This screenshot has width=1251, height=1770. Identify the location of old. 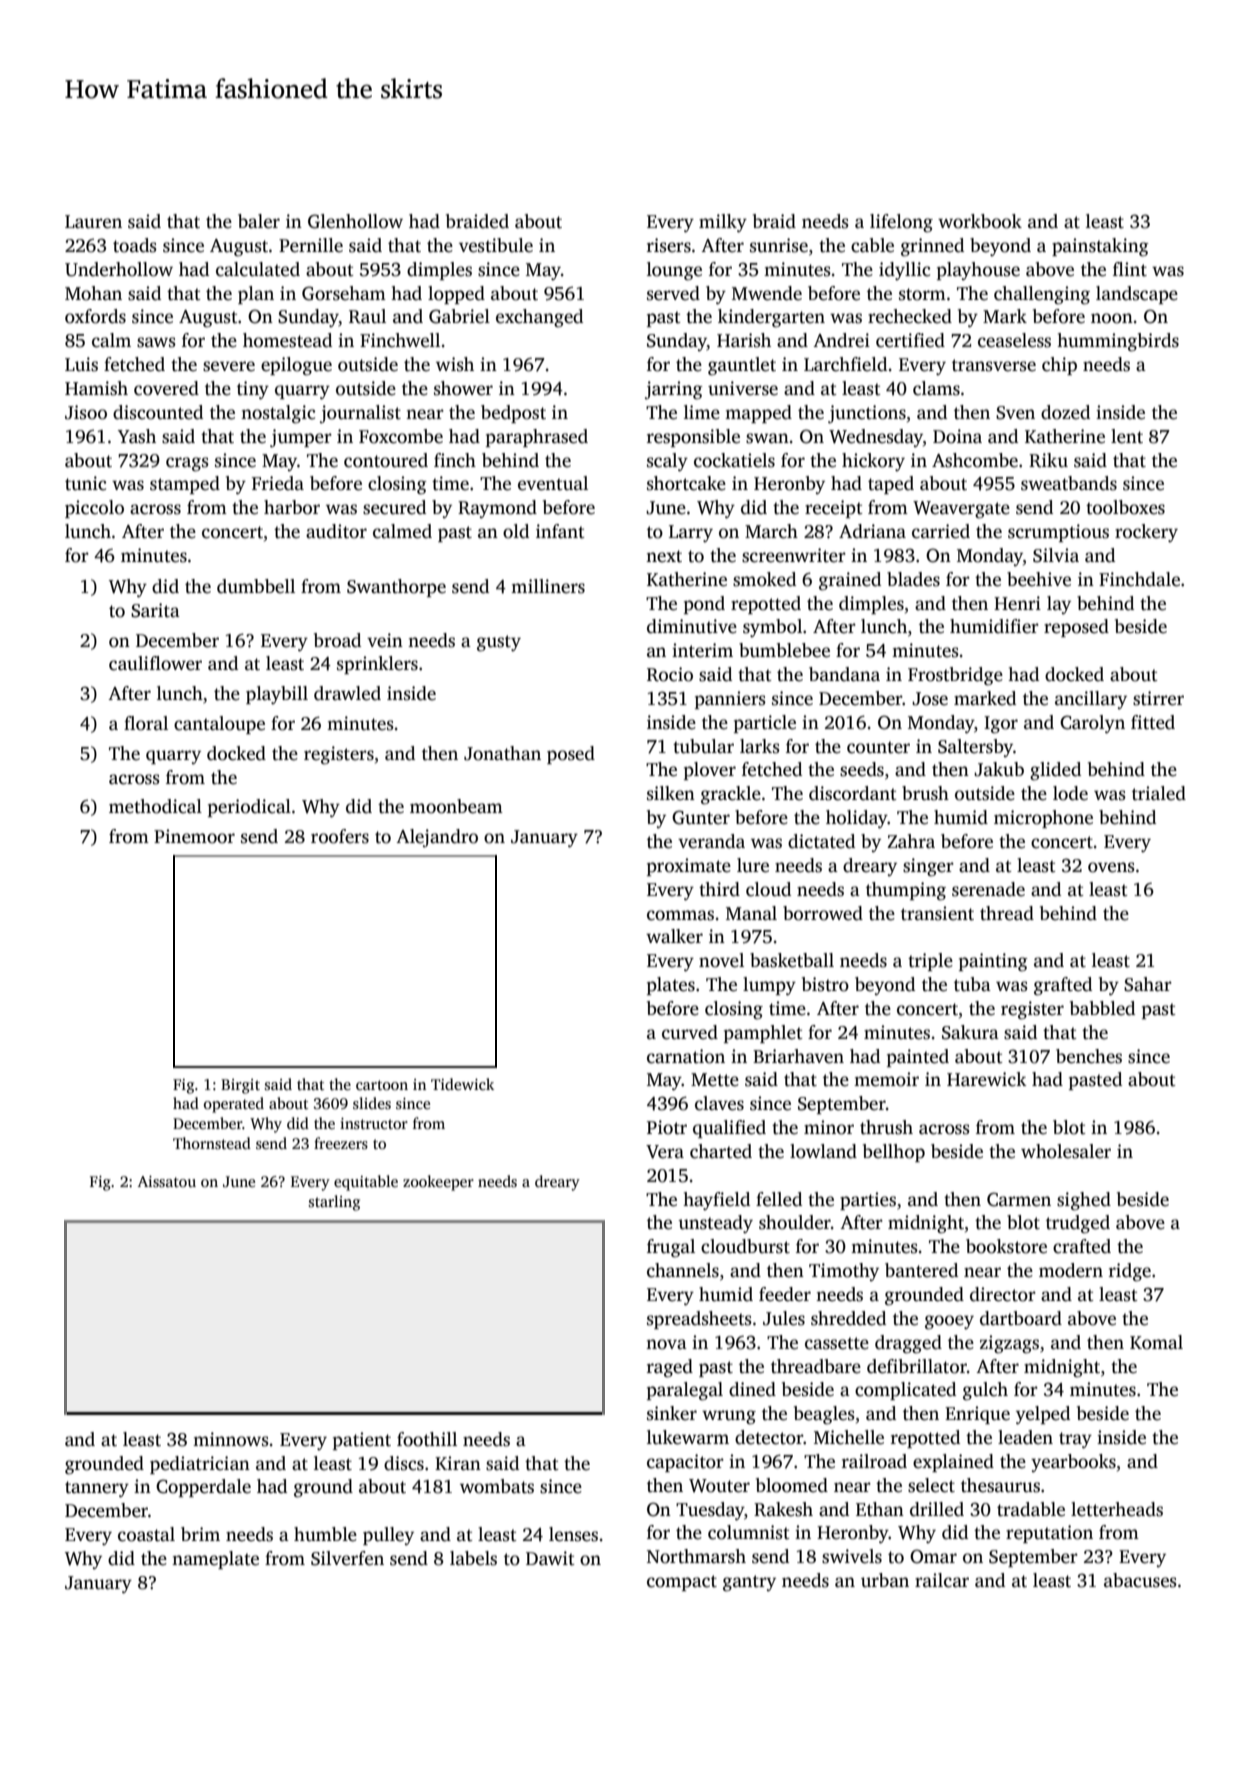
(516, 531).
